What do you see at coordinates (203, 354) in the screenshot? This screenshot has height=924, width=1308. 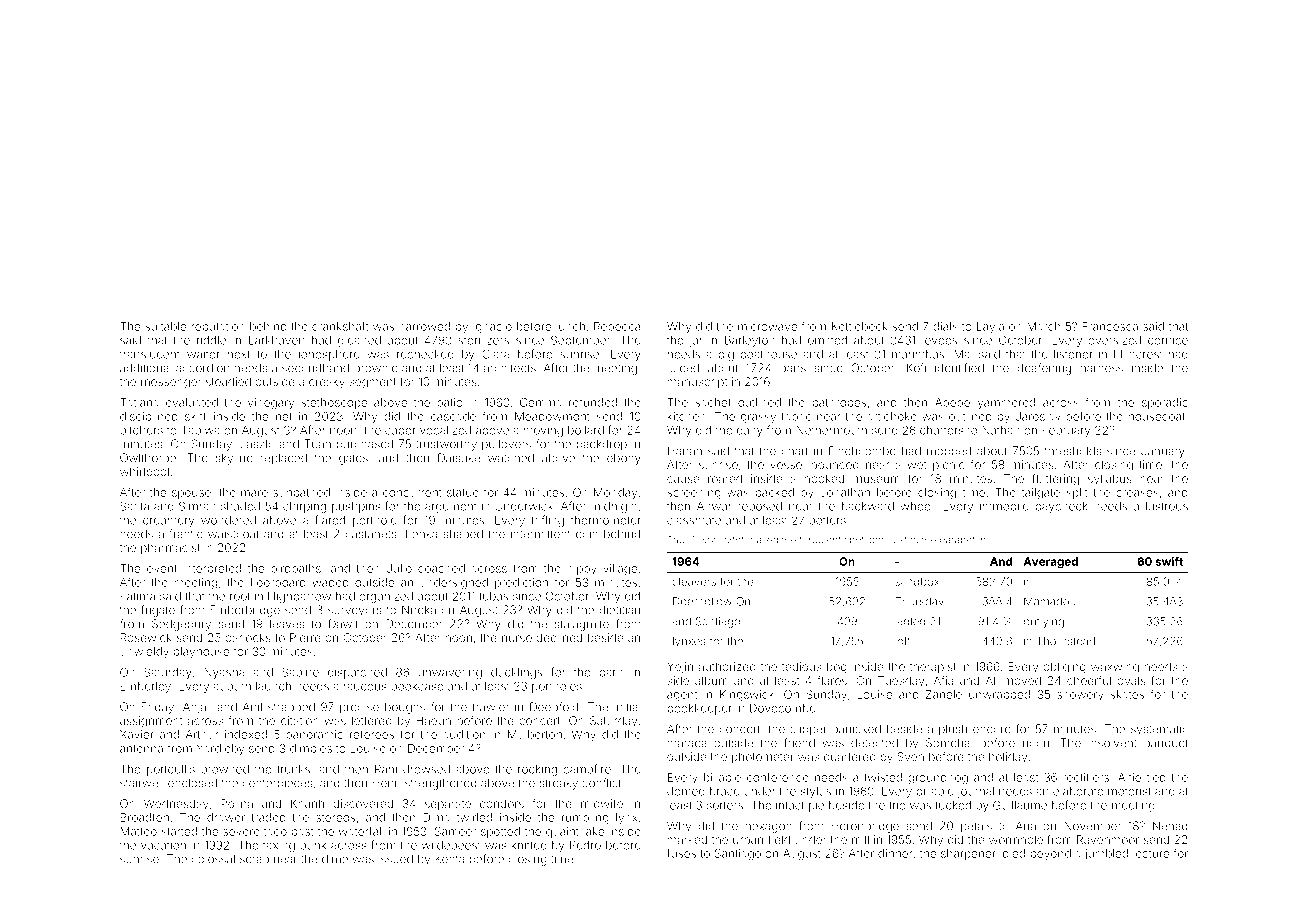 I see `waiter` at bounding box center [203, 354].
